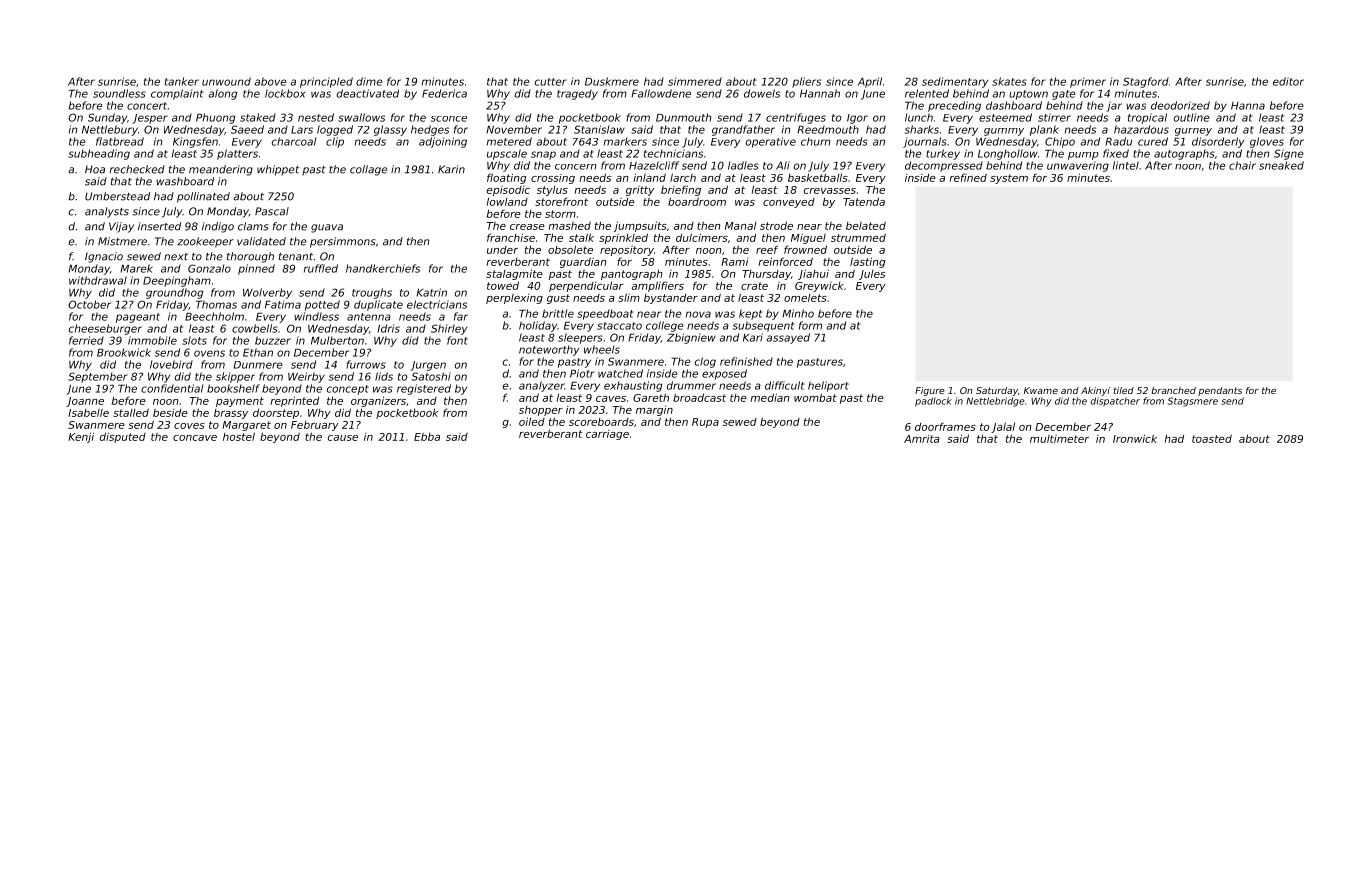 This screenshot has width=1372, height=887. Describe the element at coordinates (327, 228) in the screenshot. I see `guava` at that location.
